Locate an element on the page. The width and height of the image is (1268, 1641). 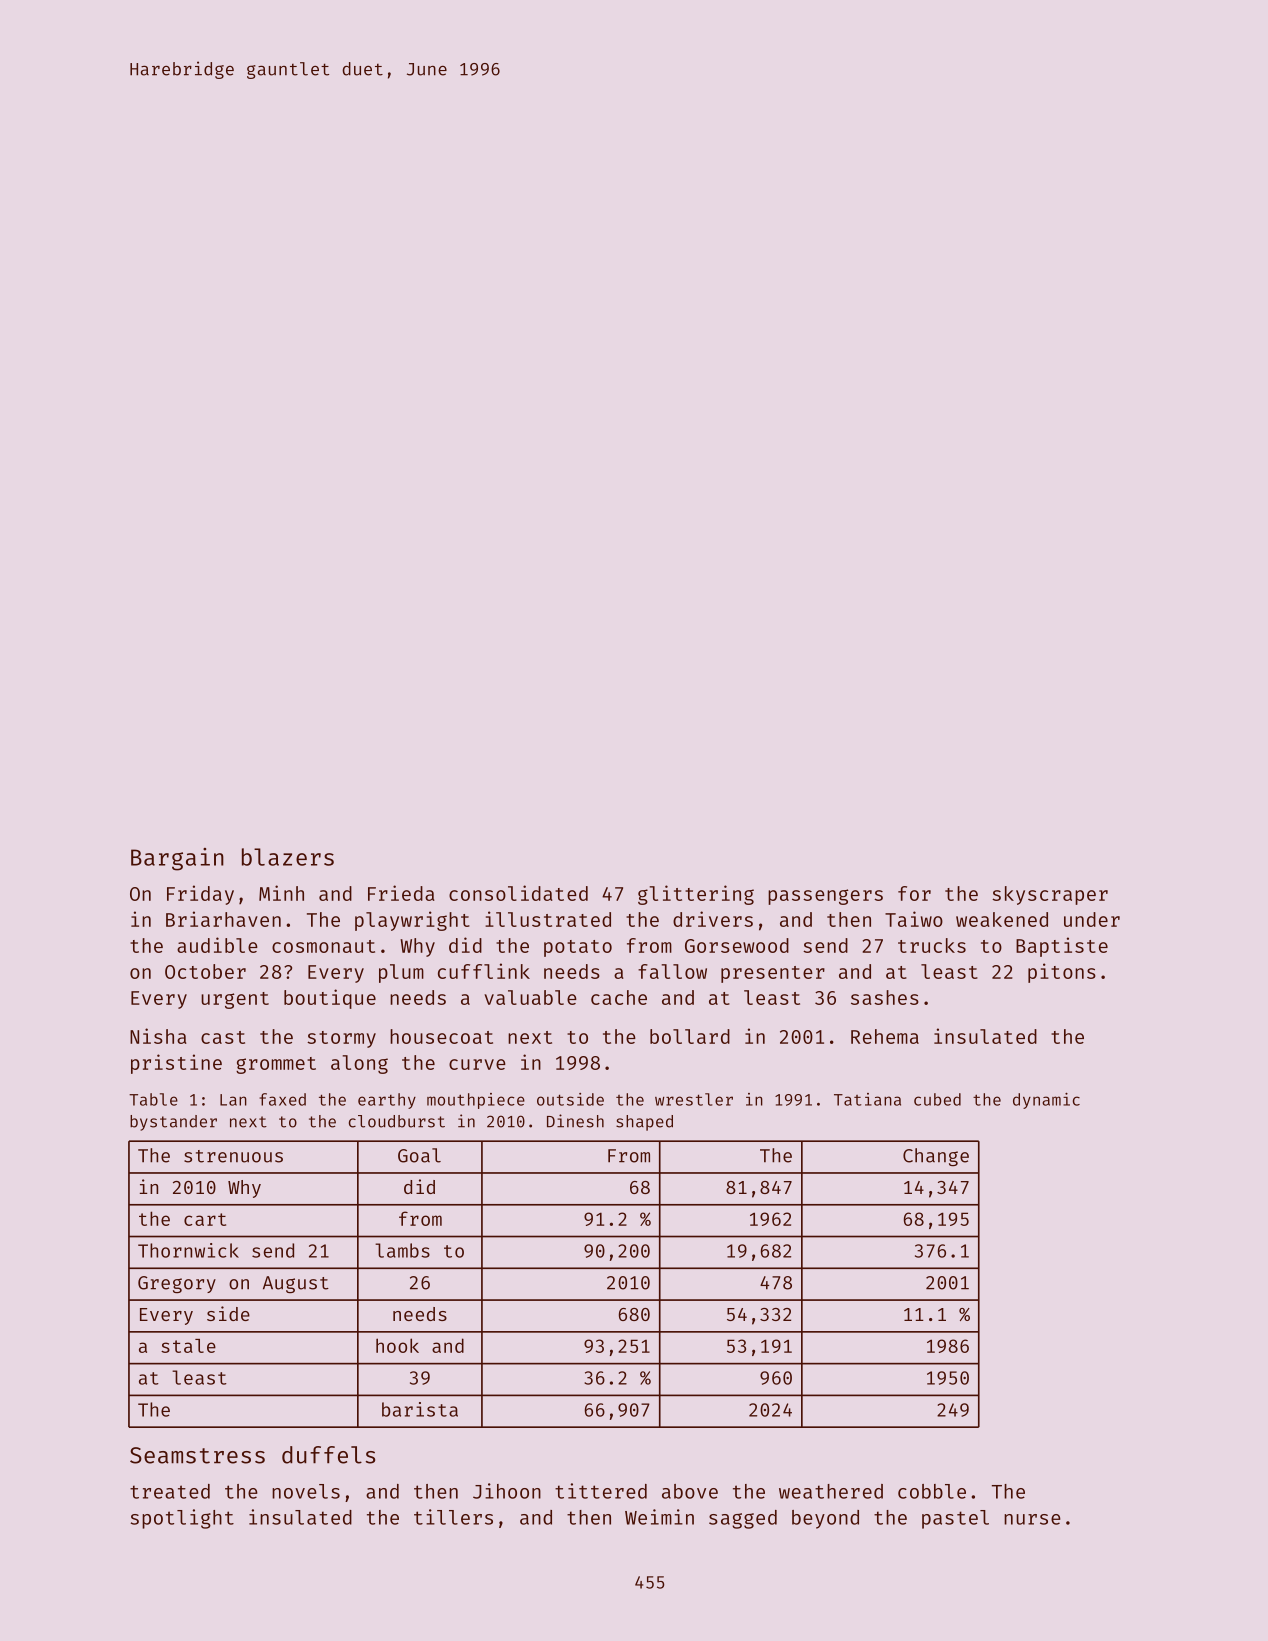
consolidated is located at coordinates (518, 893).
